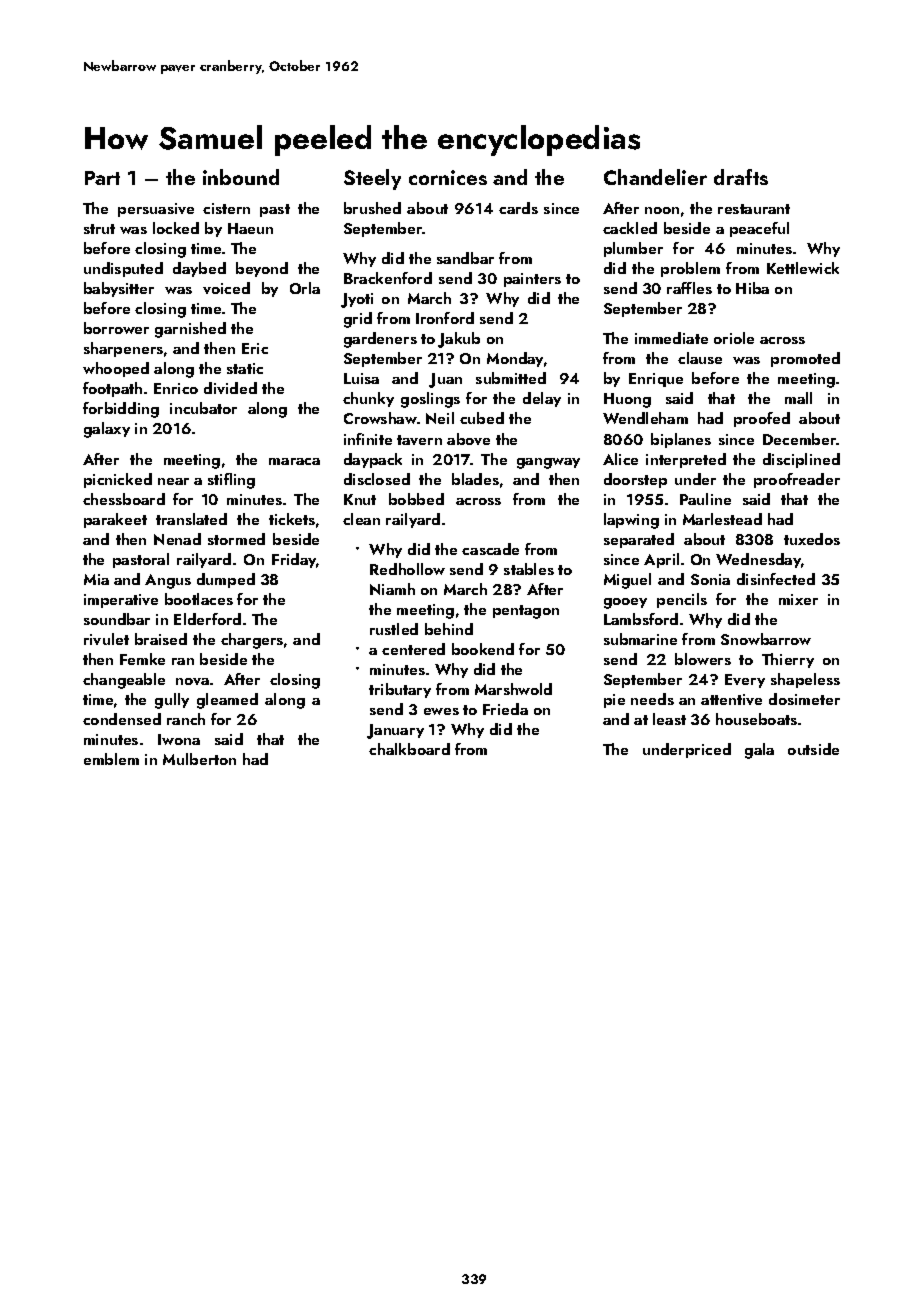  Describe the element at coordinates (99, 229) in the screenshot. I see `strut` at that location.
